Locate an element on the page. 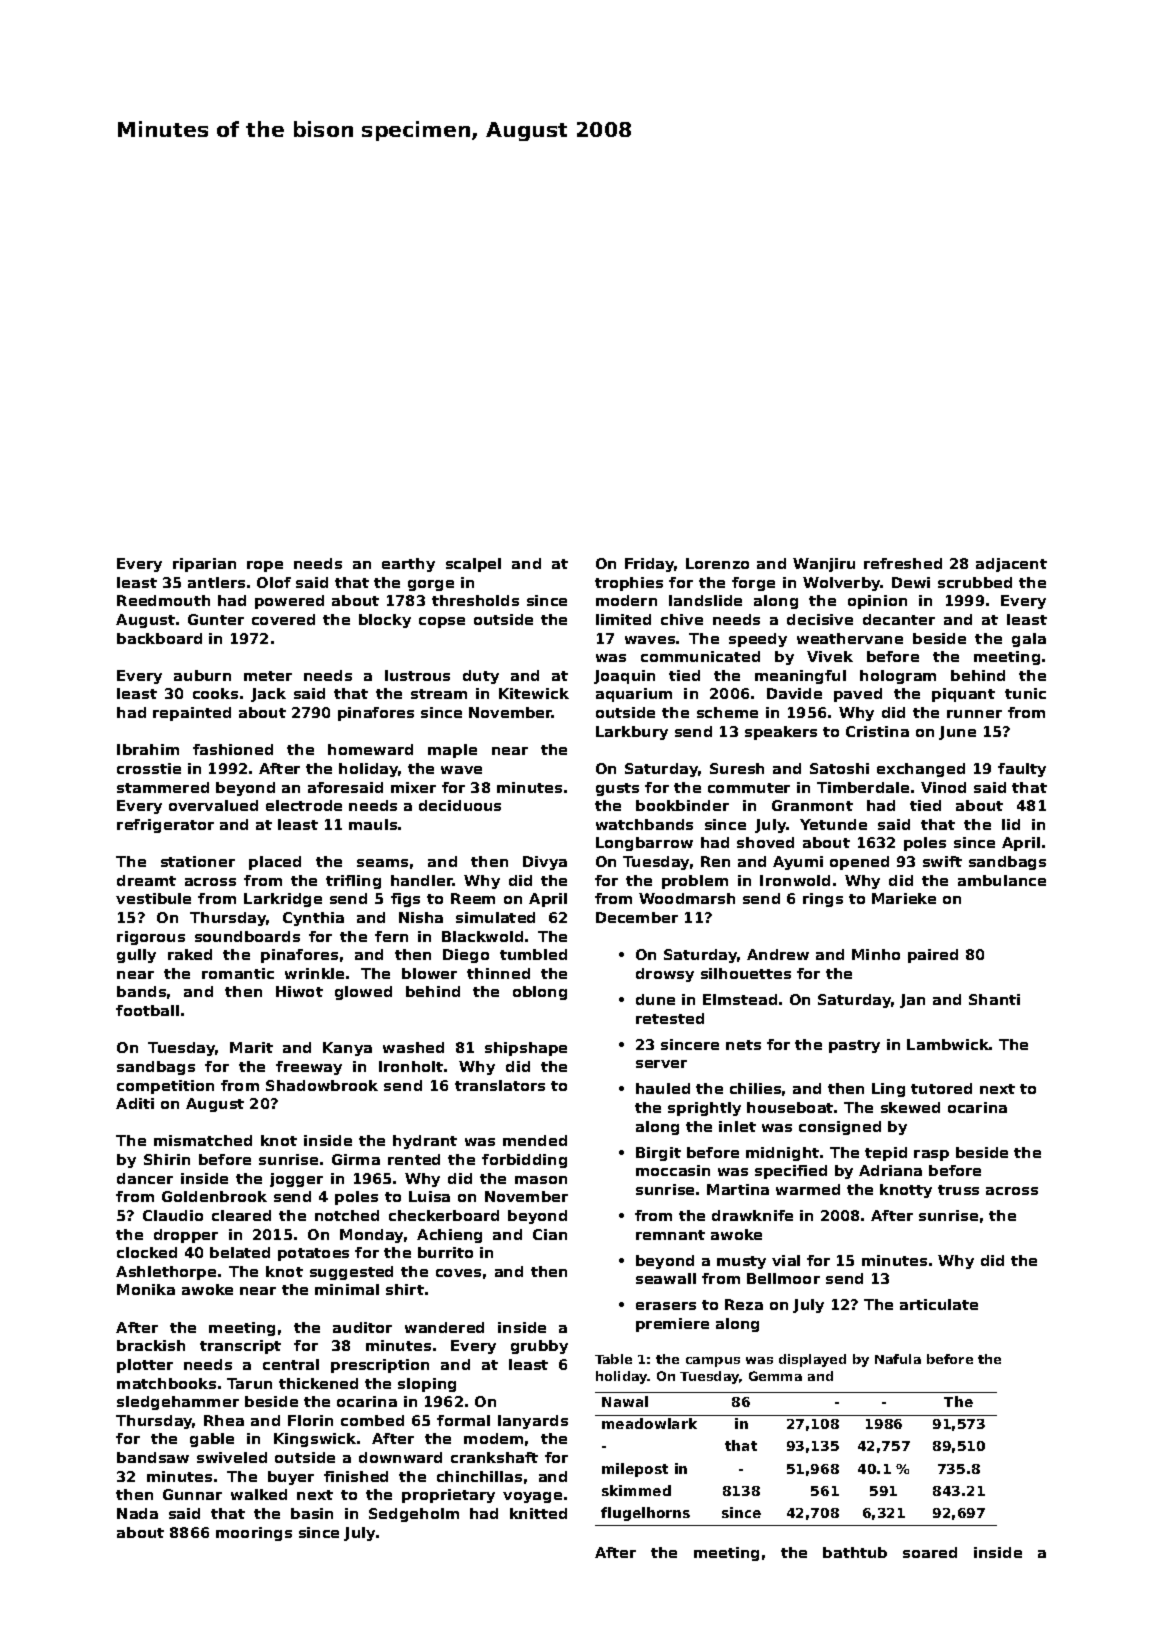 Image resolution: width=1164 pixels, height=1646 pixels. Jan is located at coordinates (912, 1001).
